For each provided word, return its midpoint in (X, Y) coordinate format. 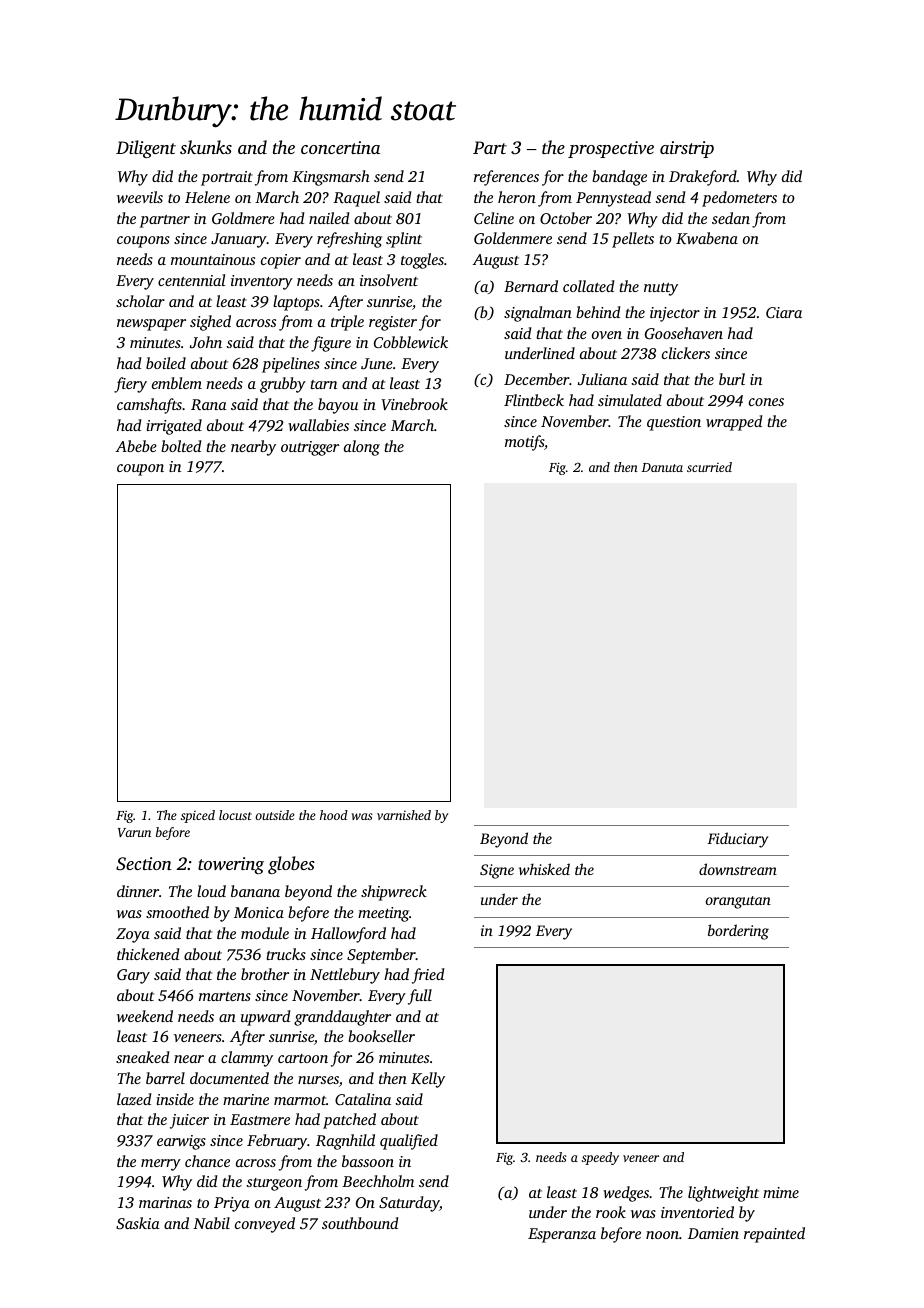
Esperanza (562, 1235)
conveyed (265, 1225)
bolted (181, 446)
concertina (340, 147)
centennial (192, 280)
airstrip (687, 149)
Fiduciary (737, 840)
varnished (404, 815)
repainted (774, 1235)
